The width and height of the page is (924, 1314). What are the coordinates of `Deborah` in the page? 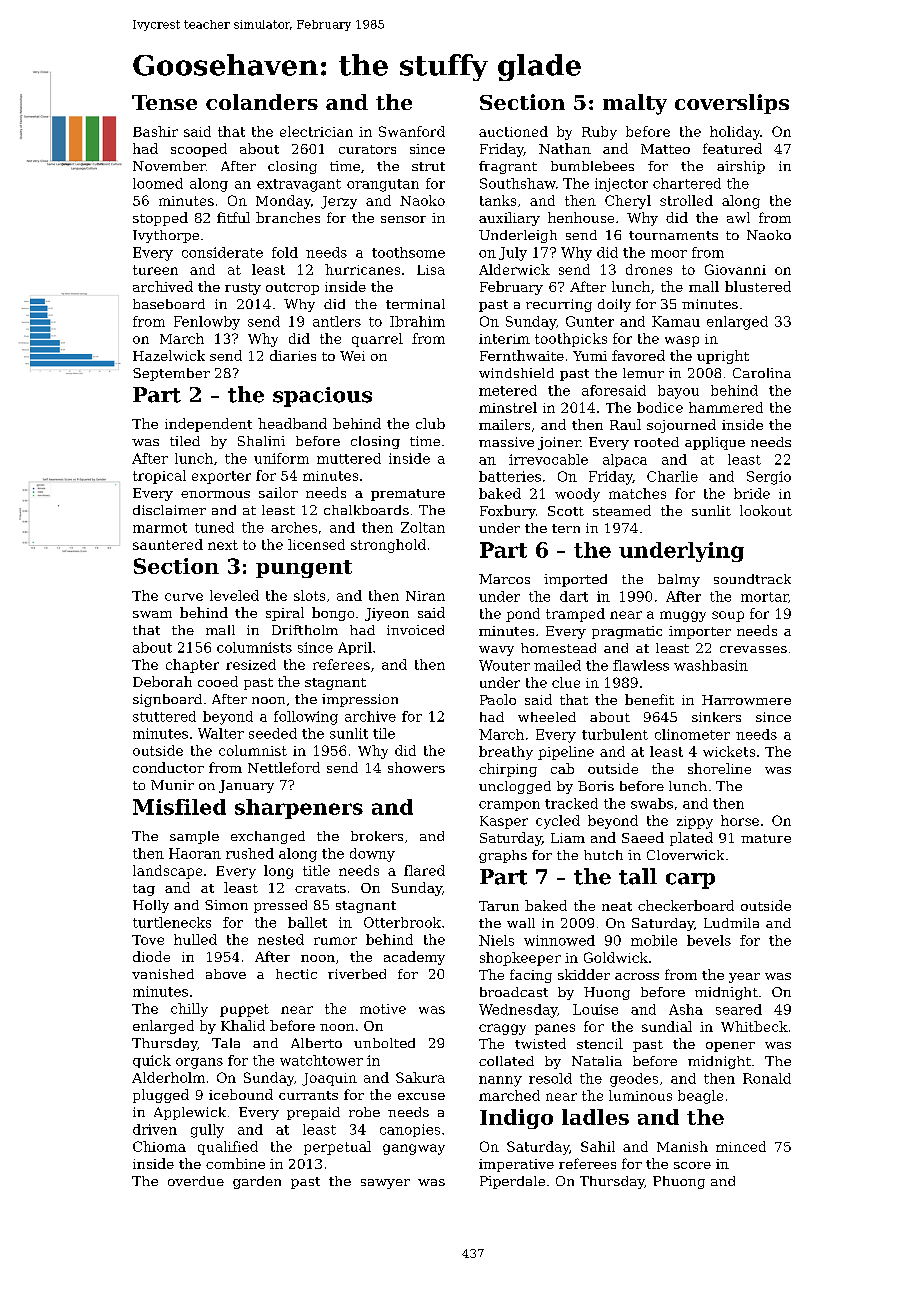 It's located at (162, 681).
